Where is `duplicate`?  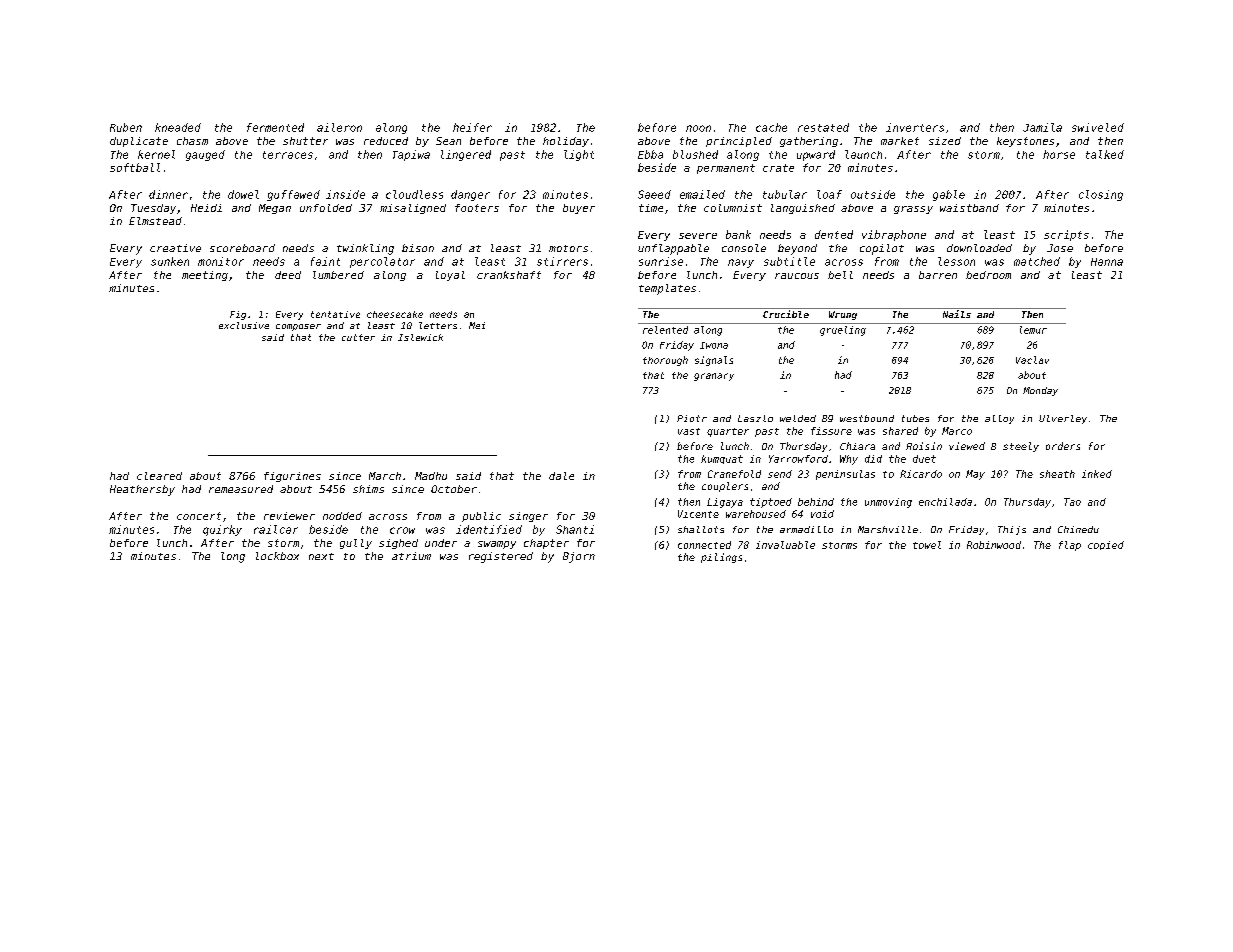 duplicate is located at coordinates (139, 142).
